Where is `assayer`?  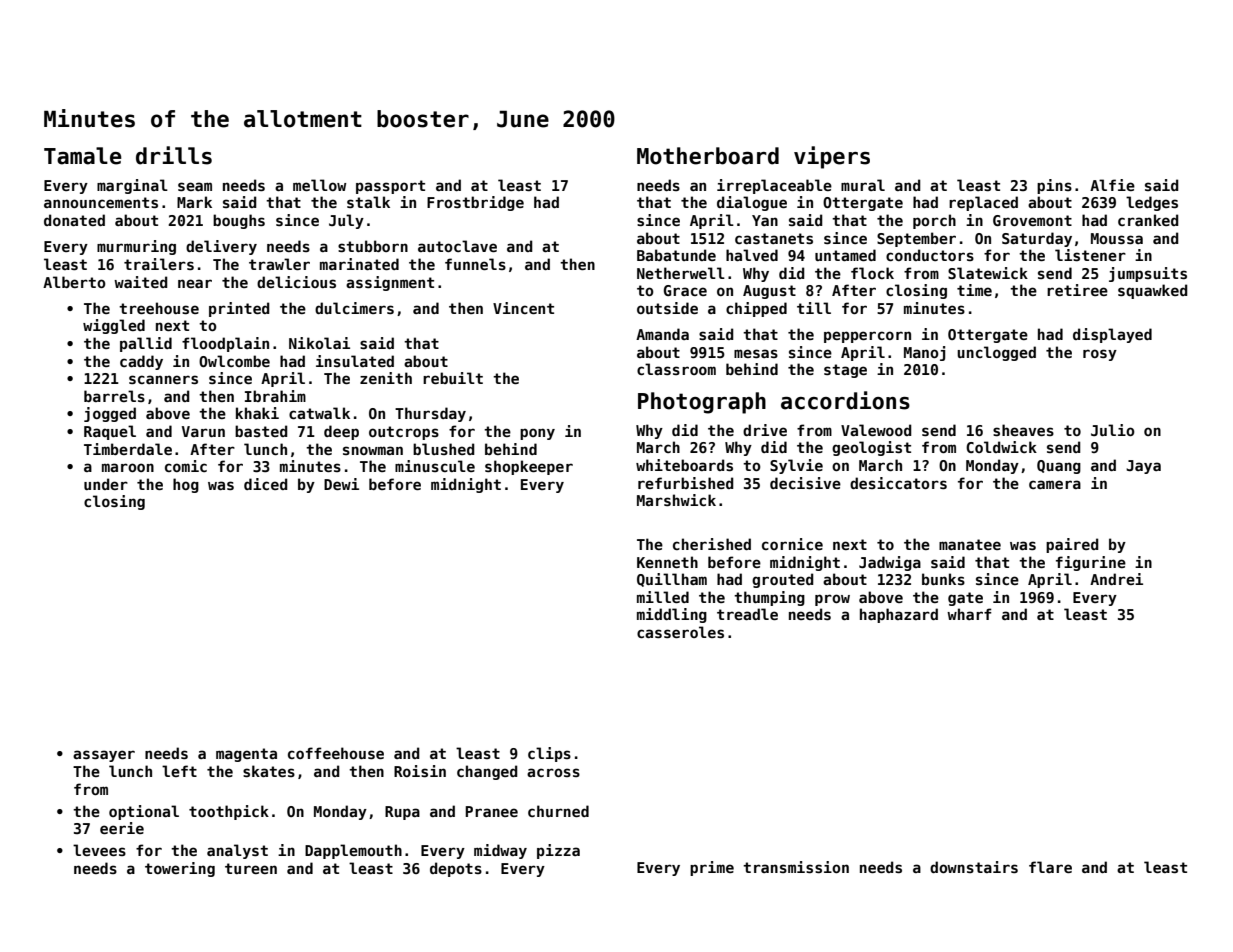 assayer is located at coordinates (104, 756).
